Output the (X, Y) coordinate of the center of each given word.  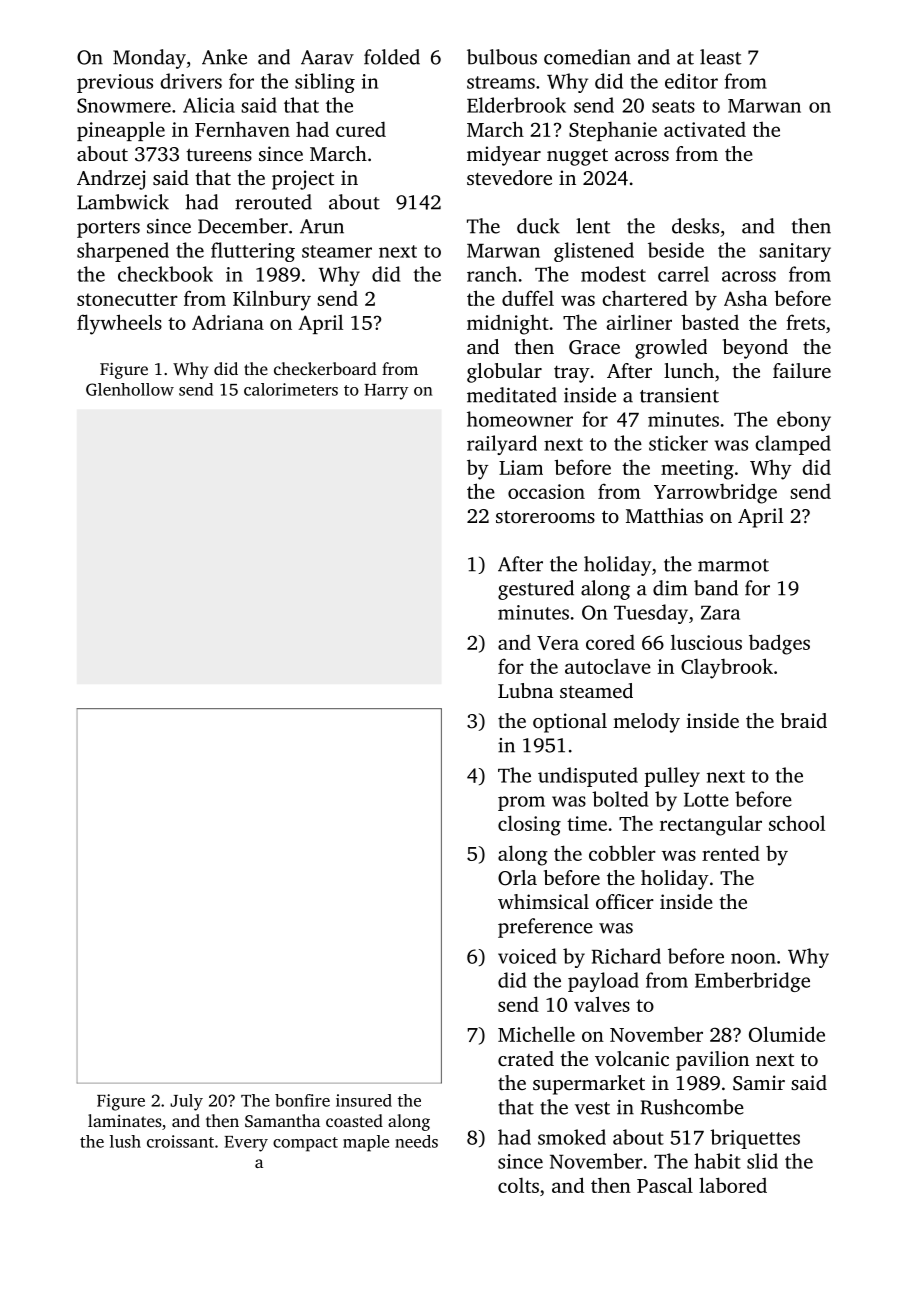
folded (392, 57)
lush (125, 1141)
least (721, 57)
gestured (536, 590)
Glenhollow (130, 389)
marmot (733, 565)
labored (733, 1185)
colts (518, 1185)
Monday (149, 59)
